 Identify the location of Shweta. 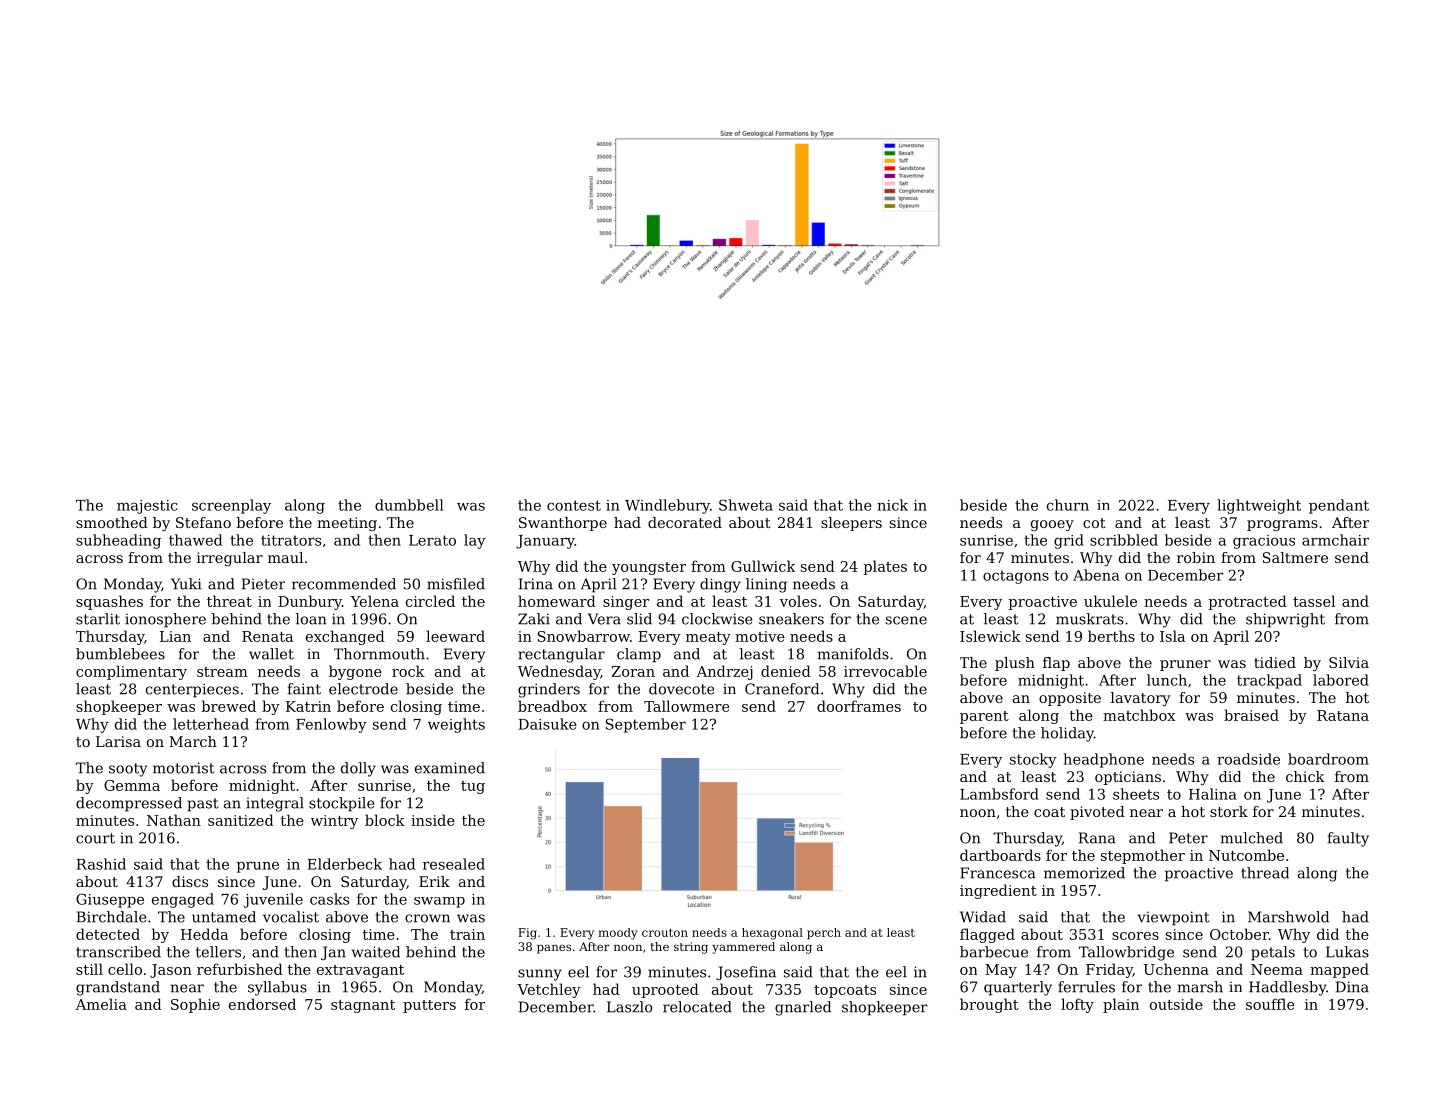
(746, 505).
